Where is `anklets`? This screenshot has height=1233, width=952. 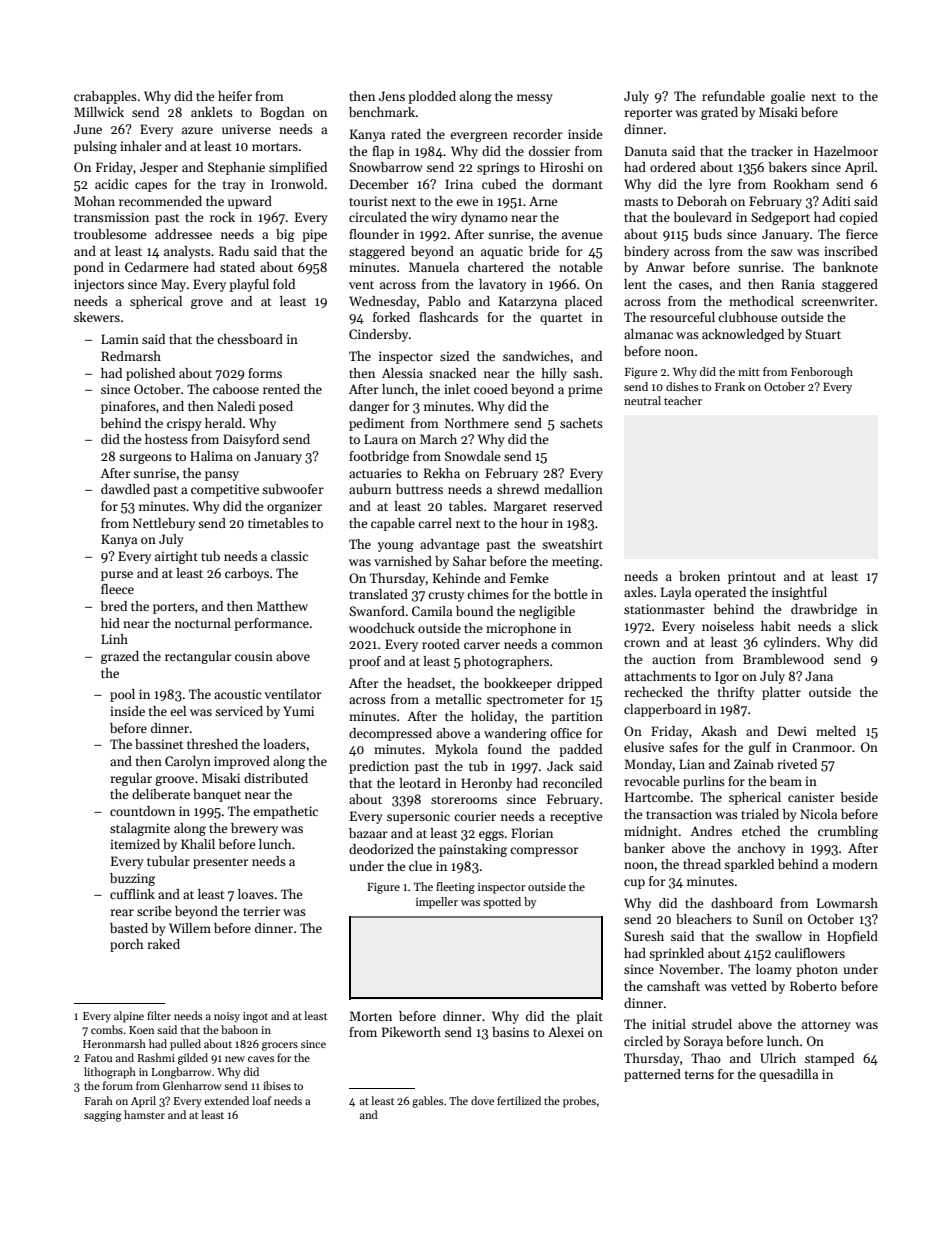
anklets is located at coordinates (212, 112).
